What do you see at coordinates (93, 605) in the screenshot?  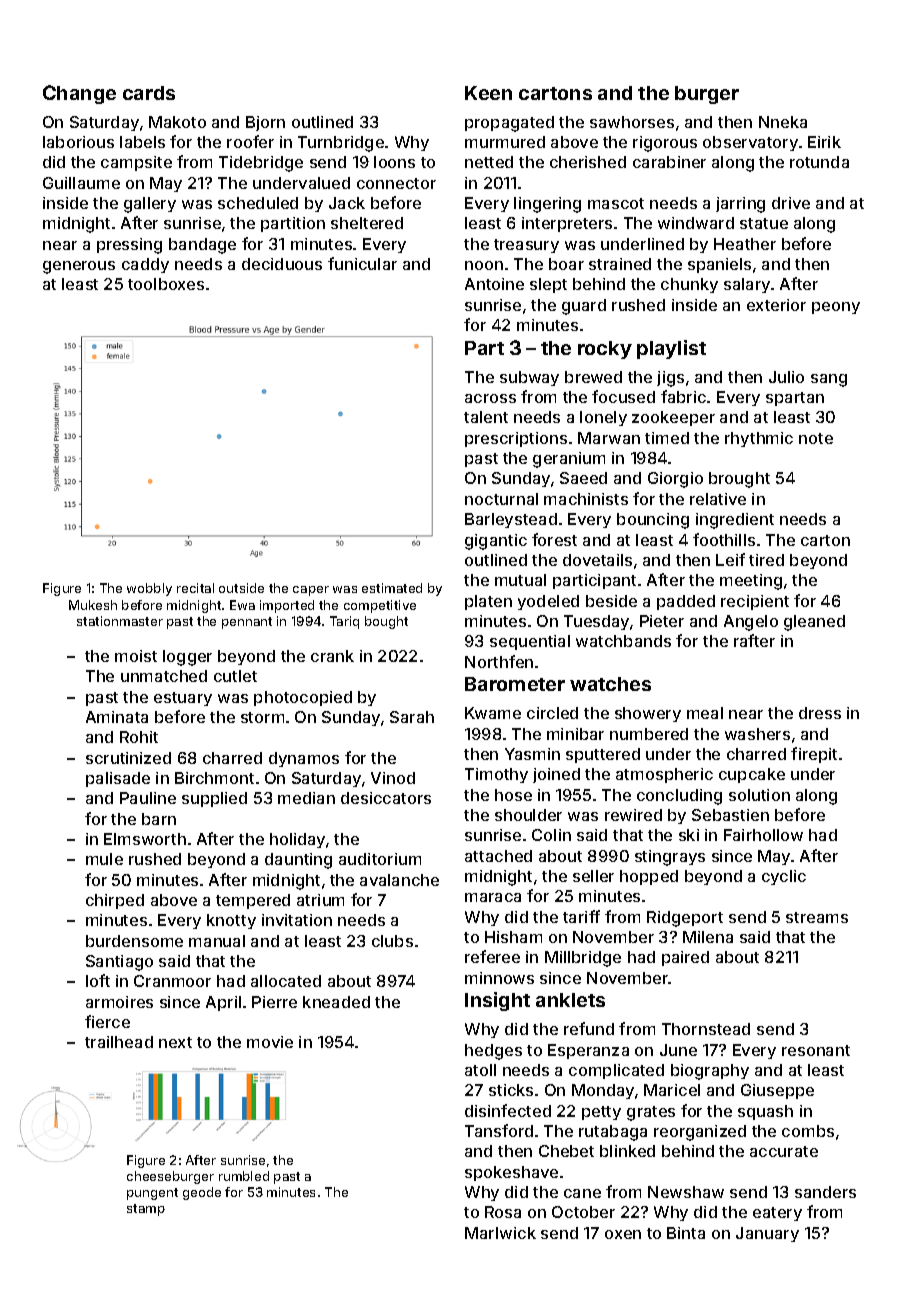 I see `Mukesh` at bounding box center [93, 605].
